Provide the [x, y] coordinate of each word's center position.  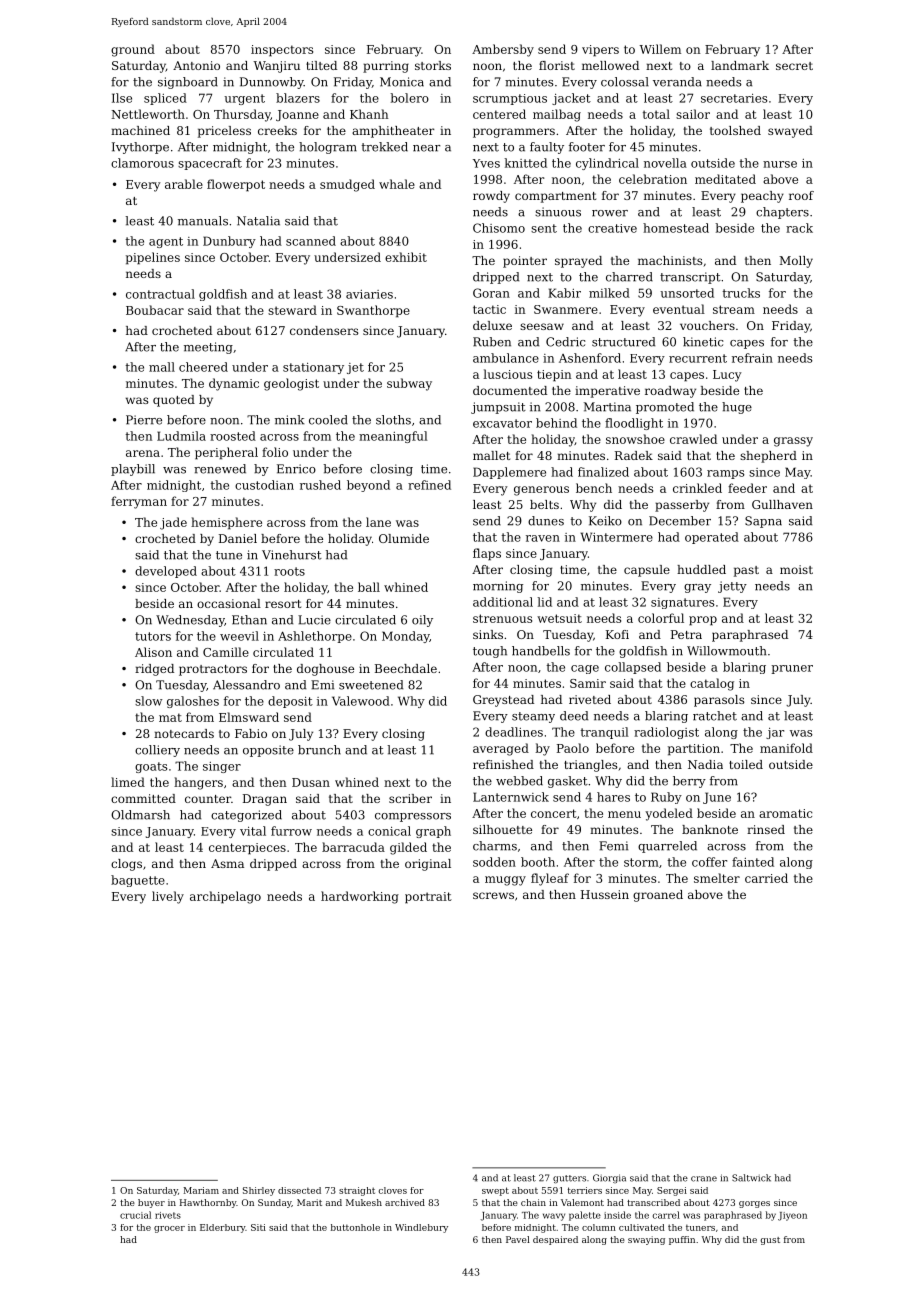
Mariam [201, 1190]
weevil [239, 636]
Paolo [573, 748]
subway [409, 384]
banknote [710, 829]
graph [433, 832]
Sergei [672, 1191]
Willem [660, 49]
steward [292, 310]
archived [405, 1202]
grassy [793, 442]
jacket [571, 99]
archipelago [225, 897]
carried [766, 878]
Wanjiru [276, 67]
